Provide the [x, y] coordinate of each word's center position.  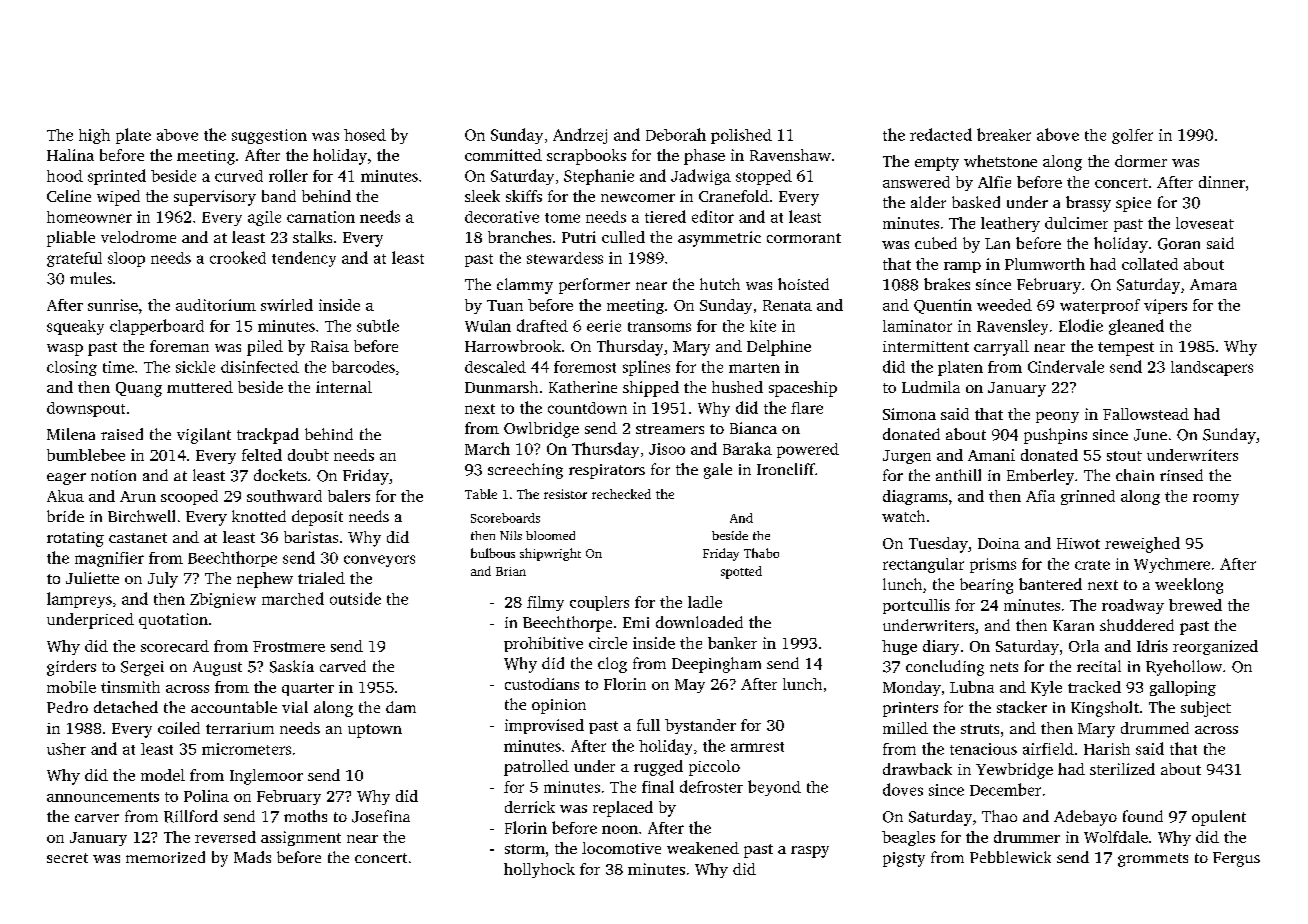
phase [704, 157]
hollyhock [539, 870]
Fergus [1236, 859]
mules [91, 278]
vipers [1165, 306]
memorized [165, 857]
